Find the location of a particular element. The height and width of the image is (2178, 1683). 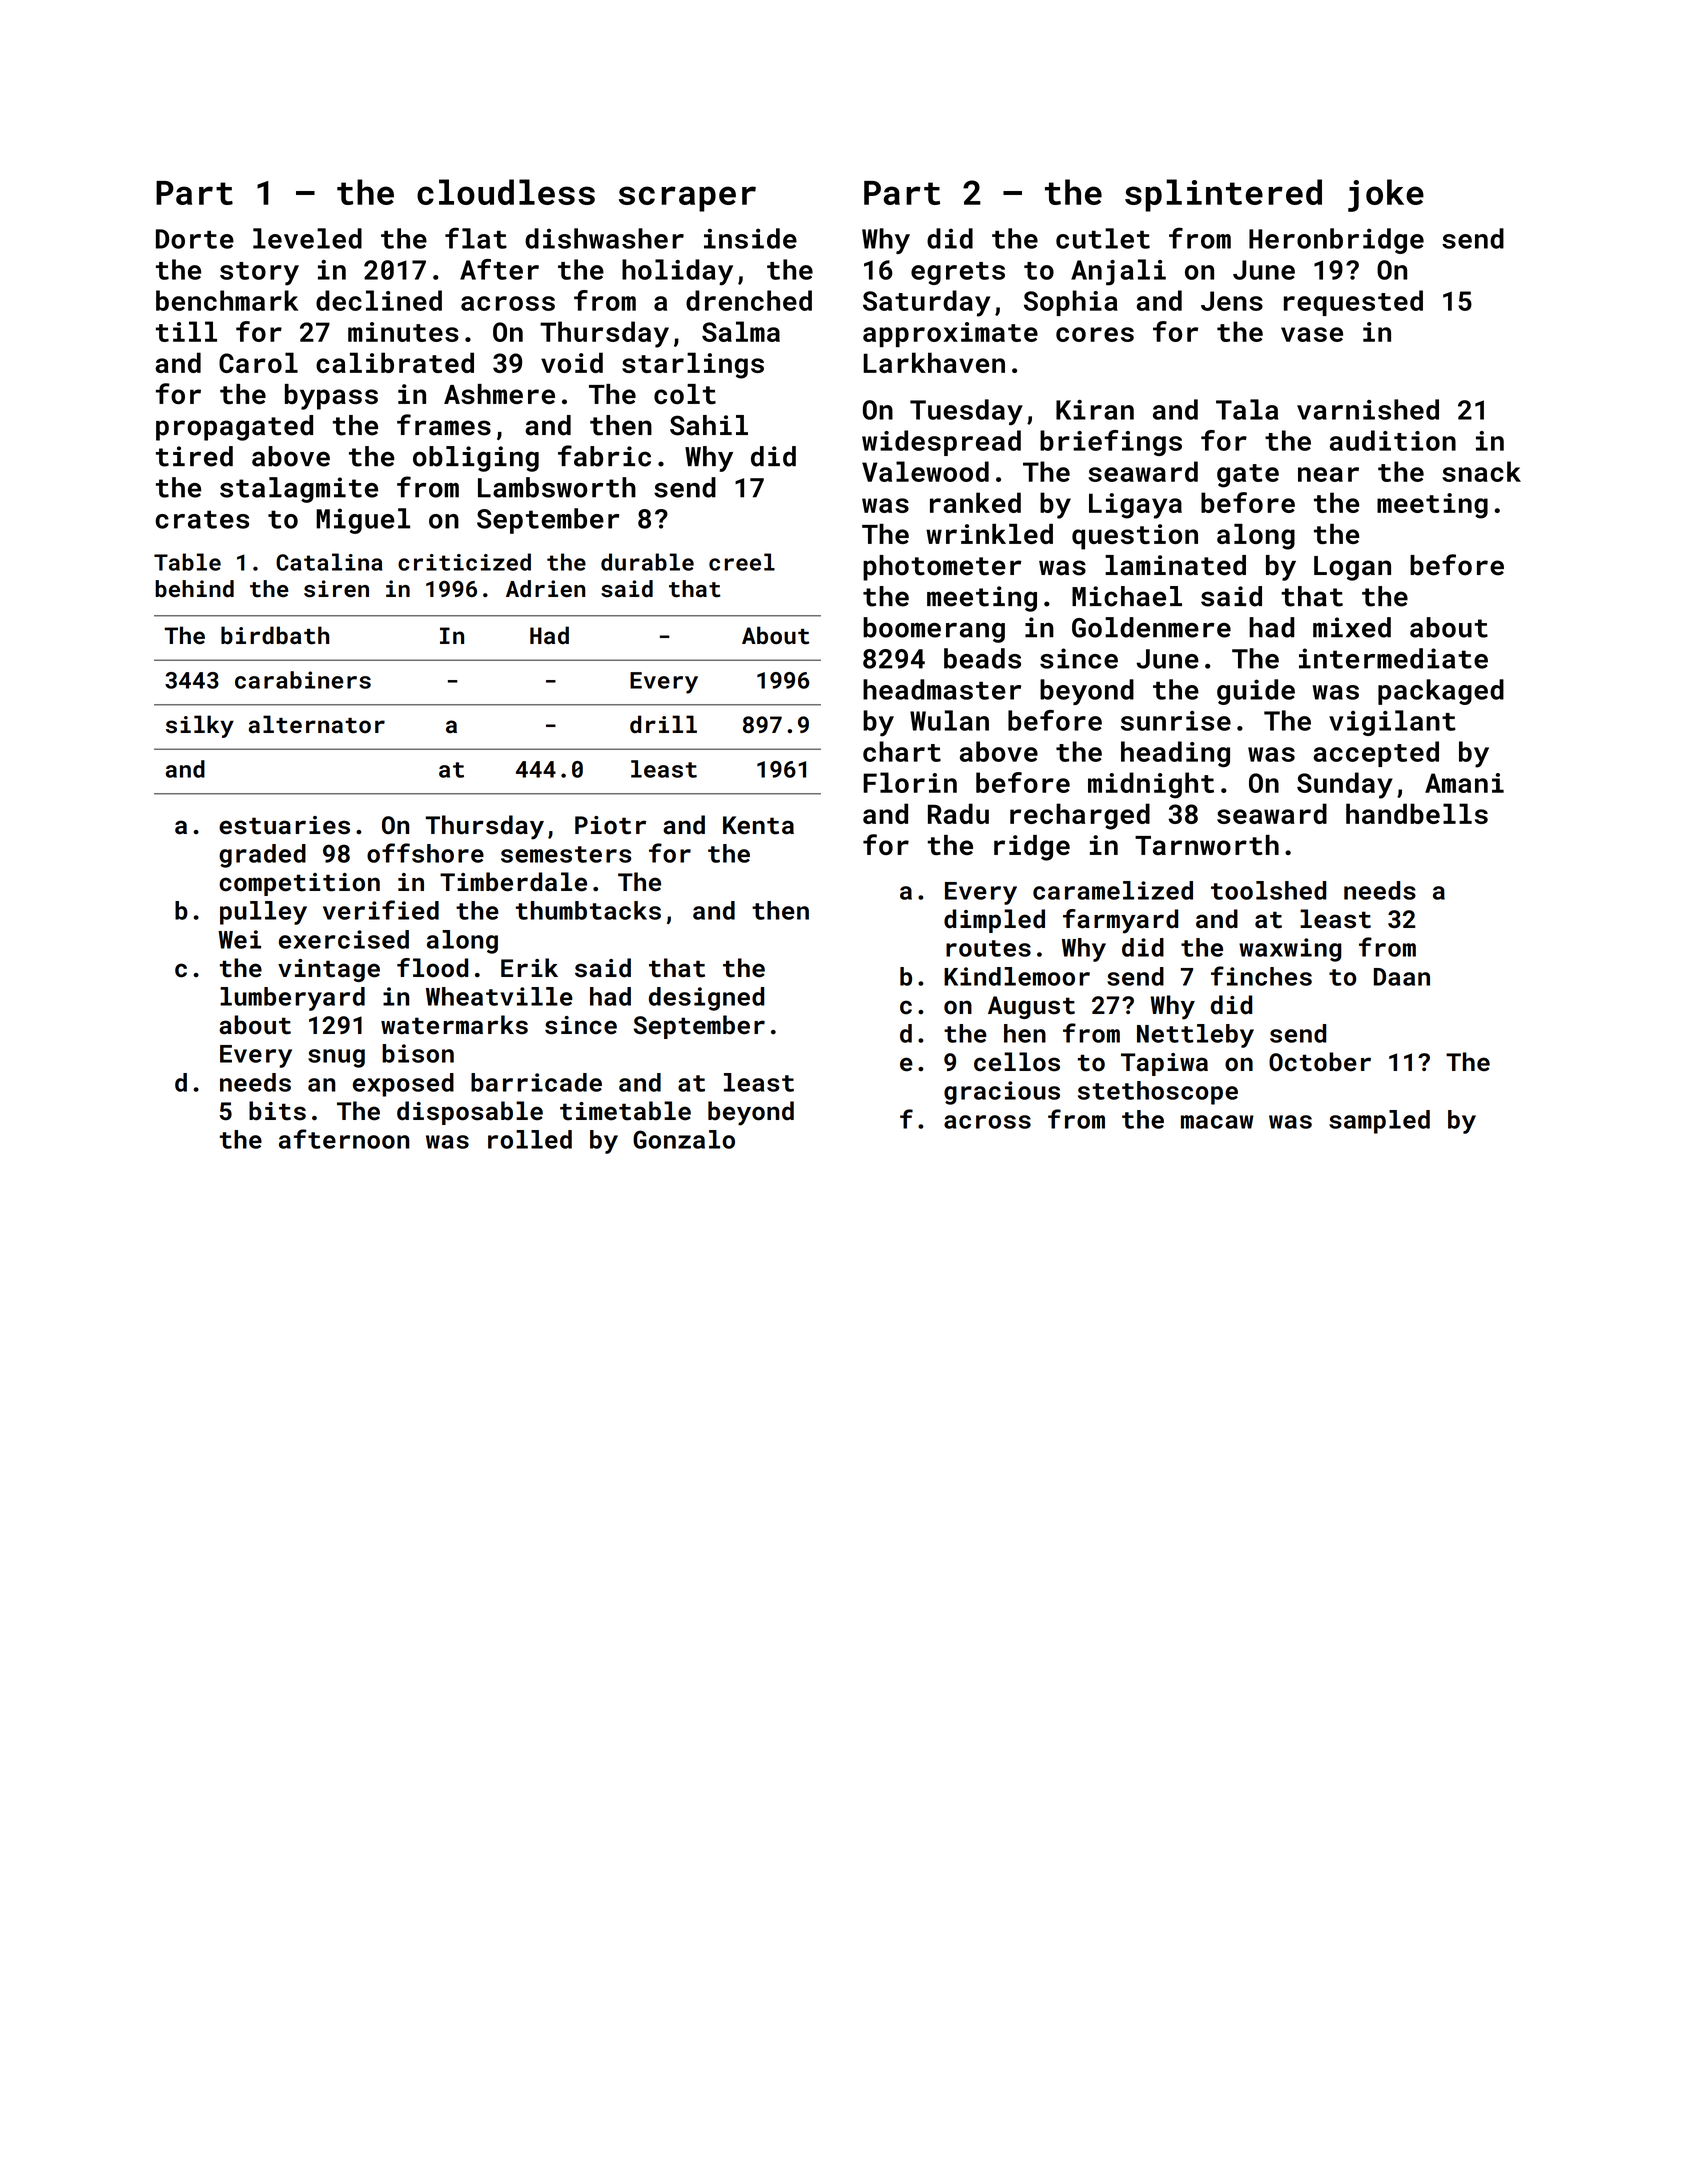

varnished is located at coordinates (1368, 409).
